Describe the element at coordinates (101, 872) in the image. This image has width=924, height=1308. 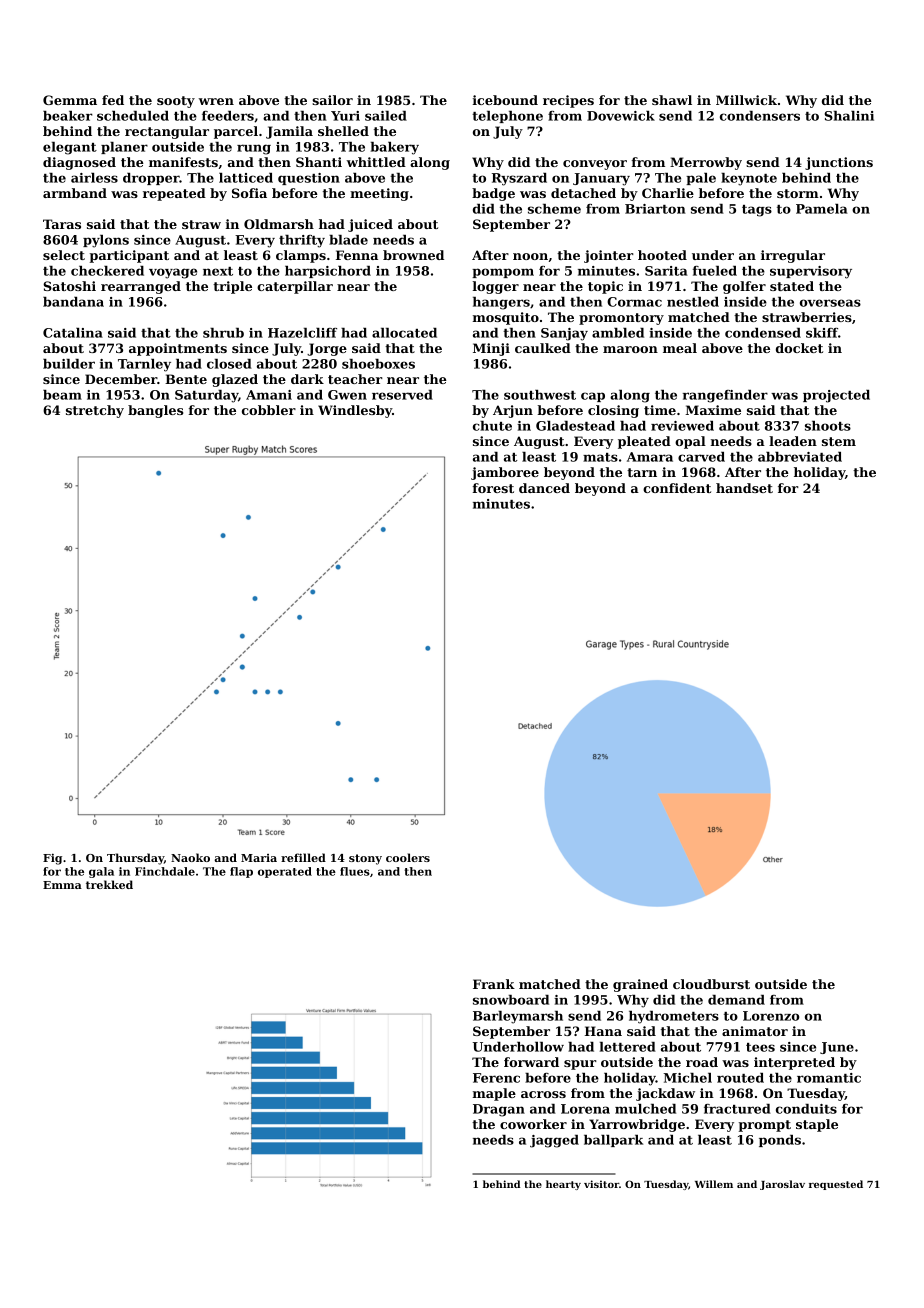
I see `gala` at that location.
